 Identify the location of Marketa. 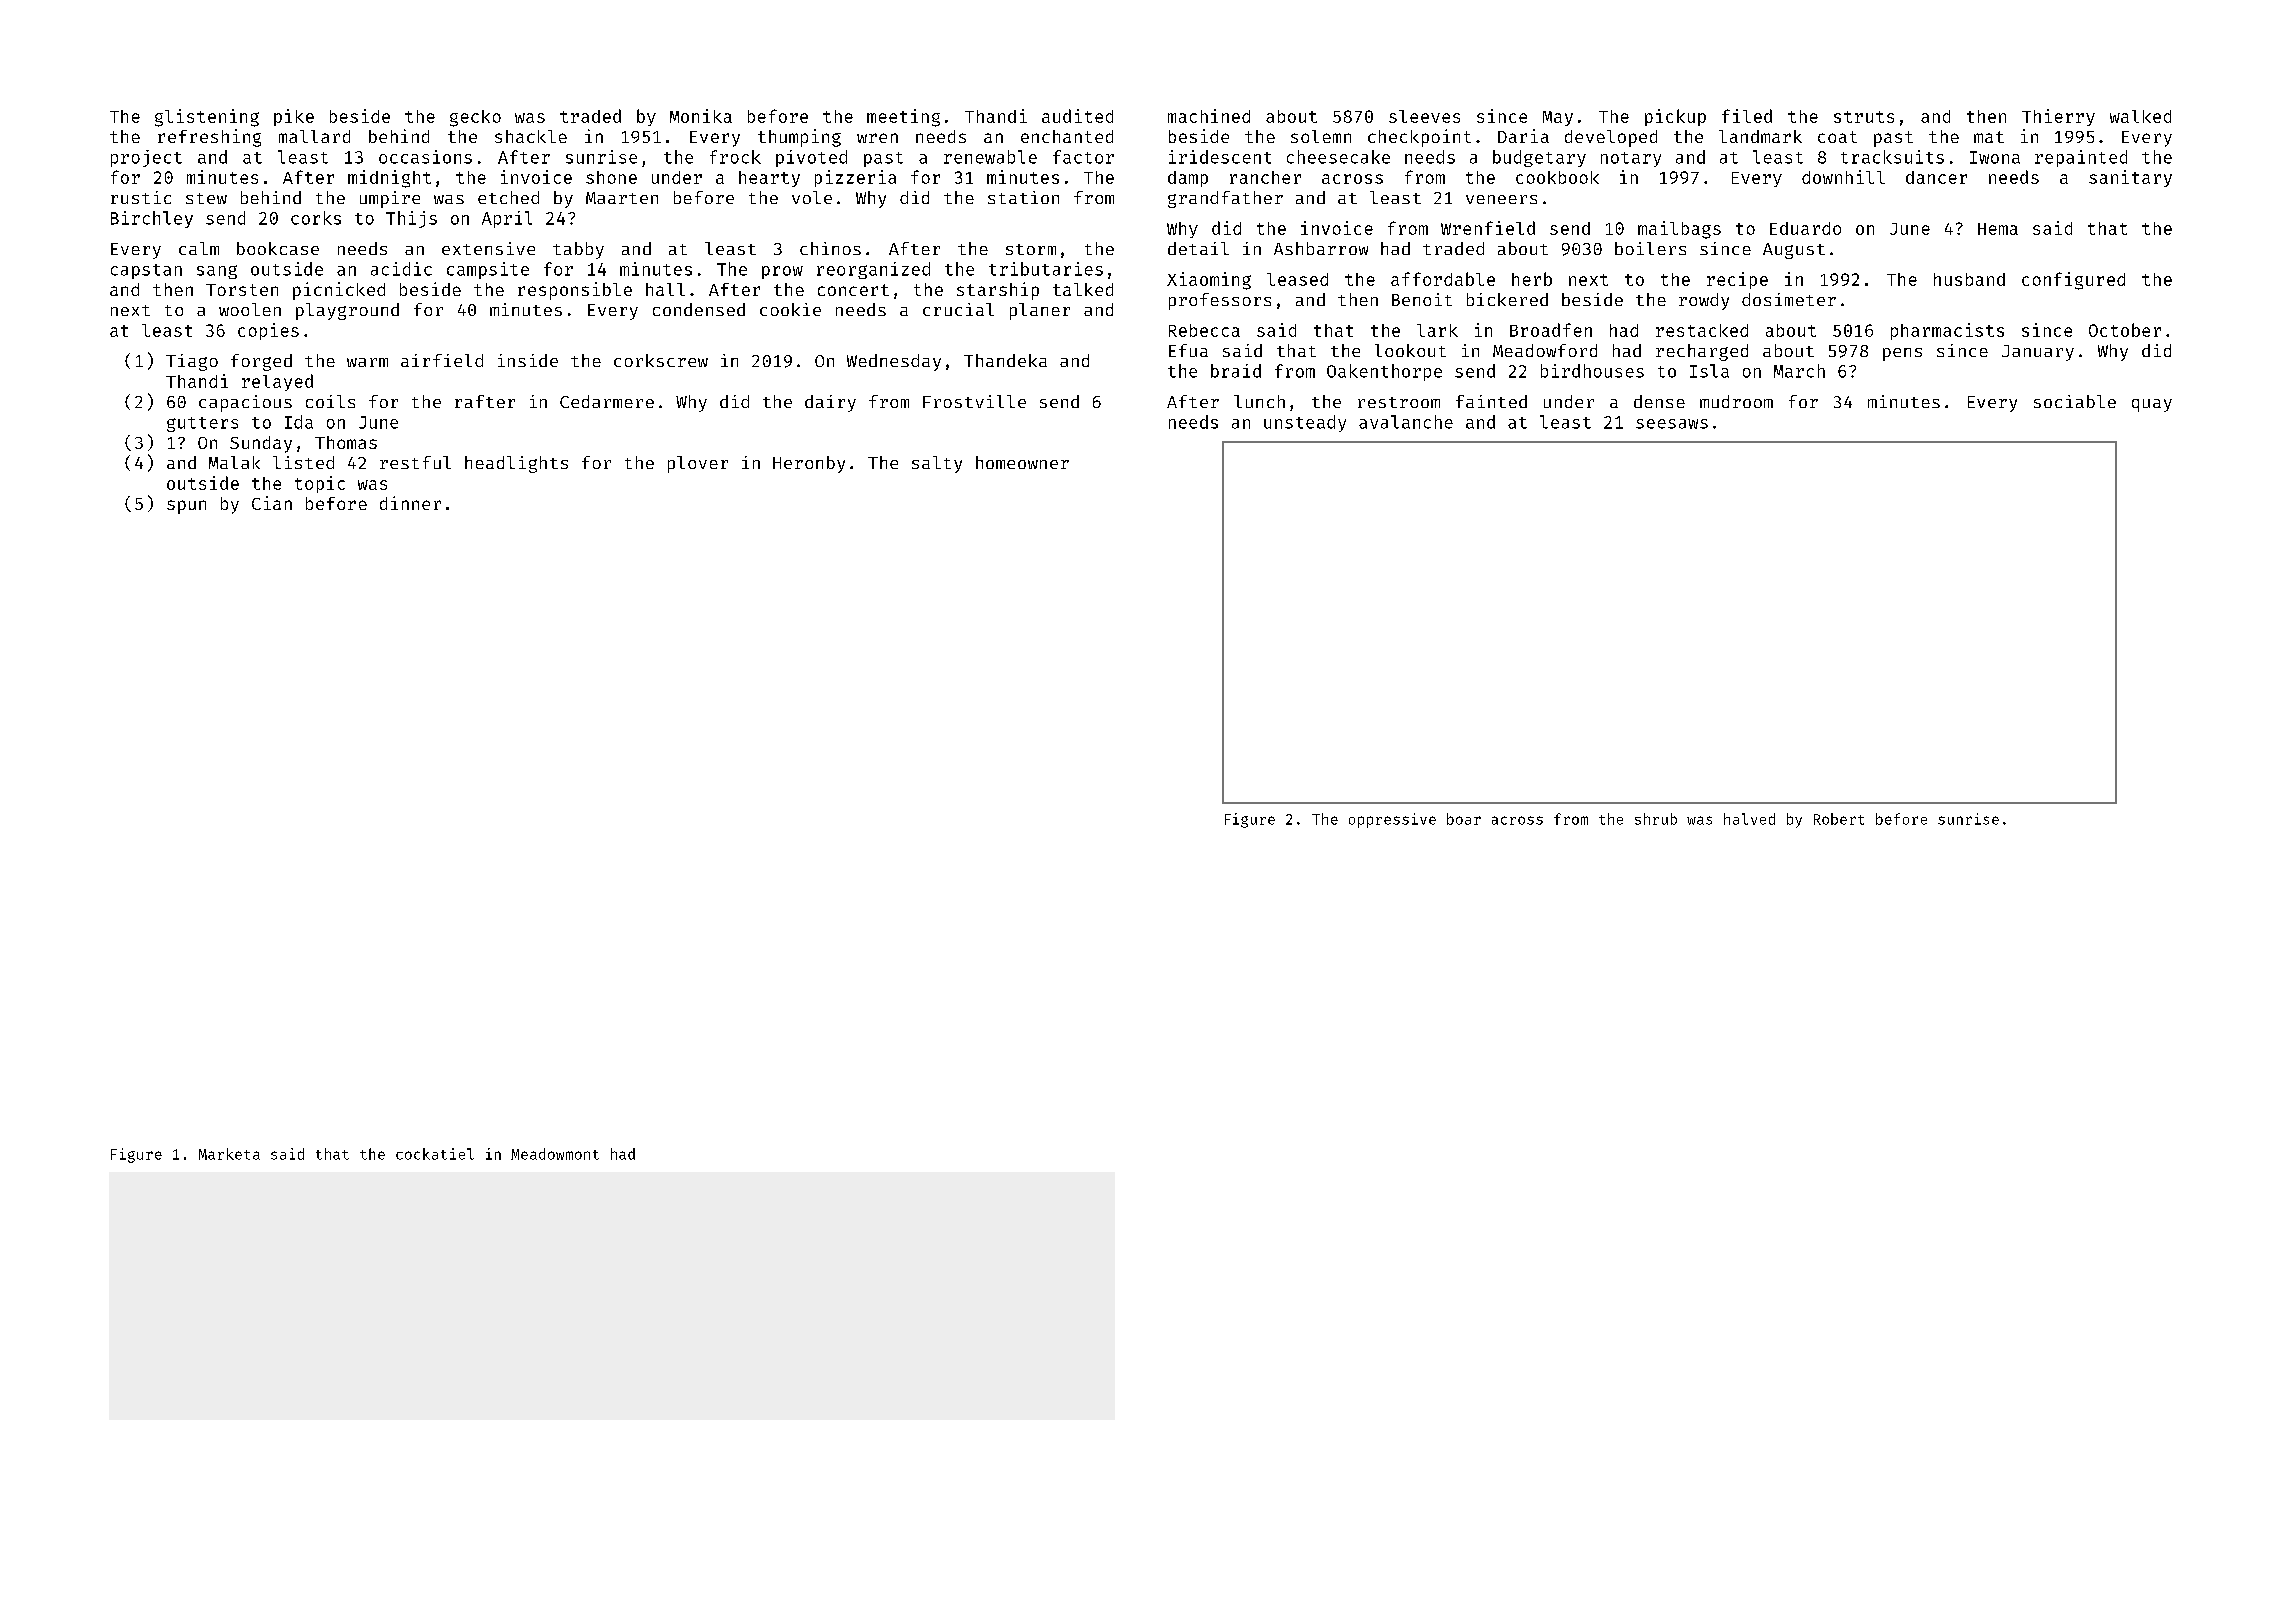
(229, 1154).
